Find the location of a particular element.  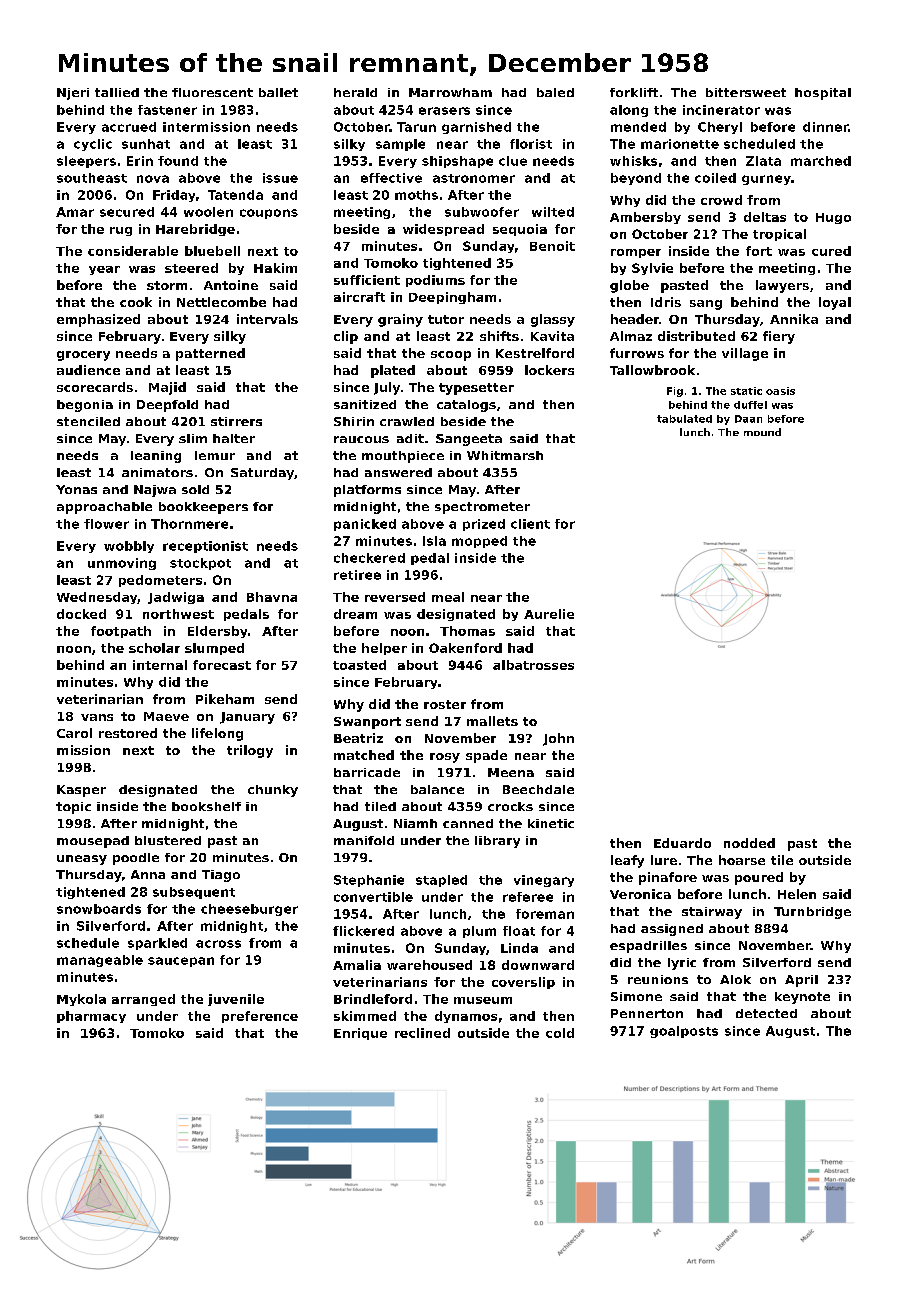

slumped is located at coordinates (214, 649).
